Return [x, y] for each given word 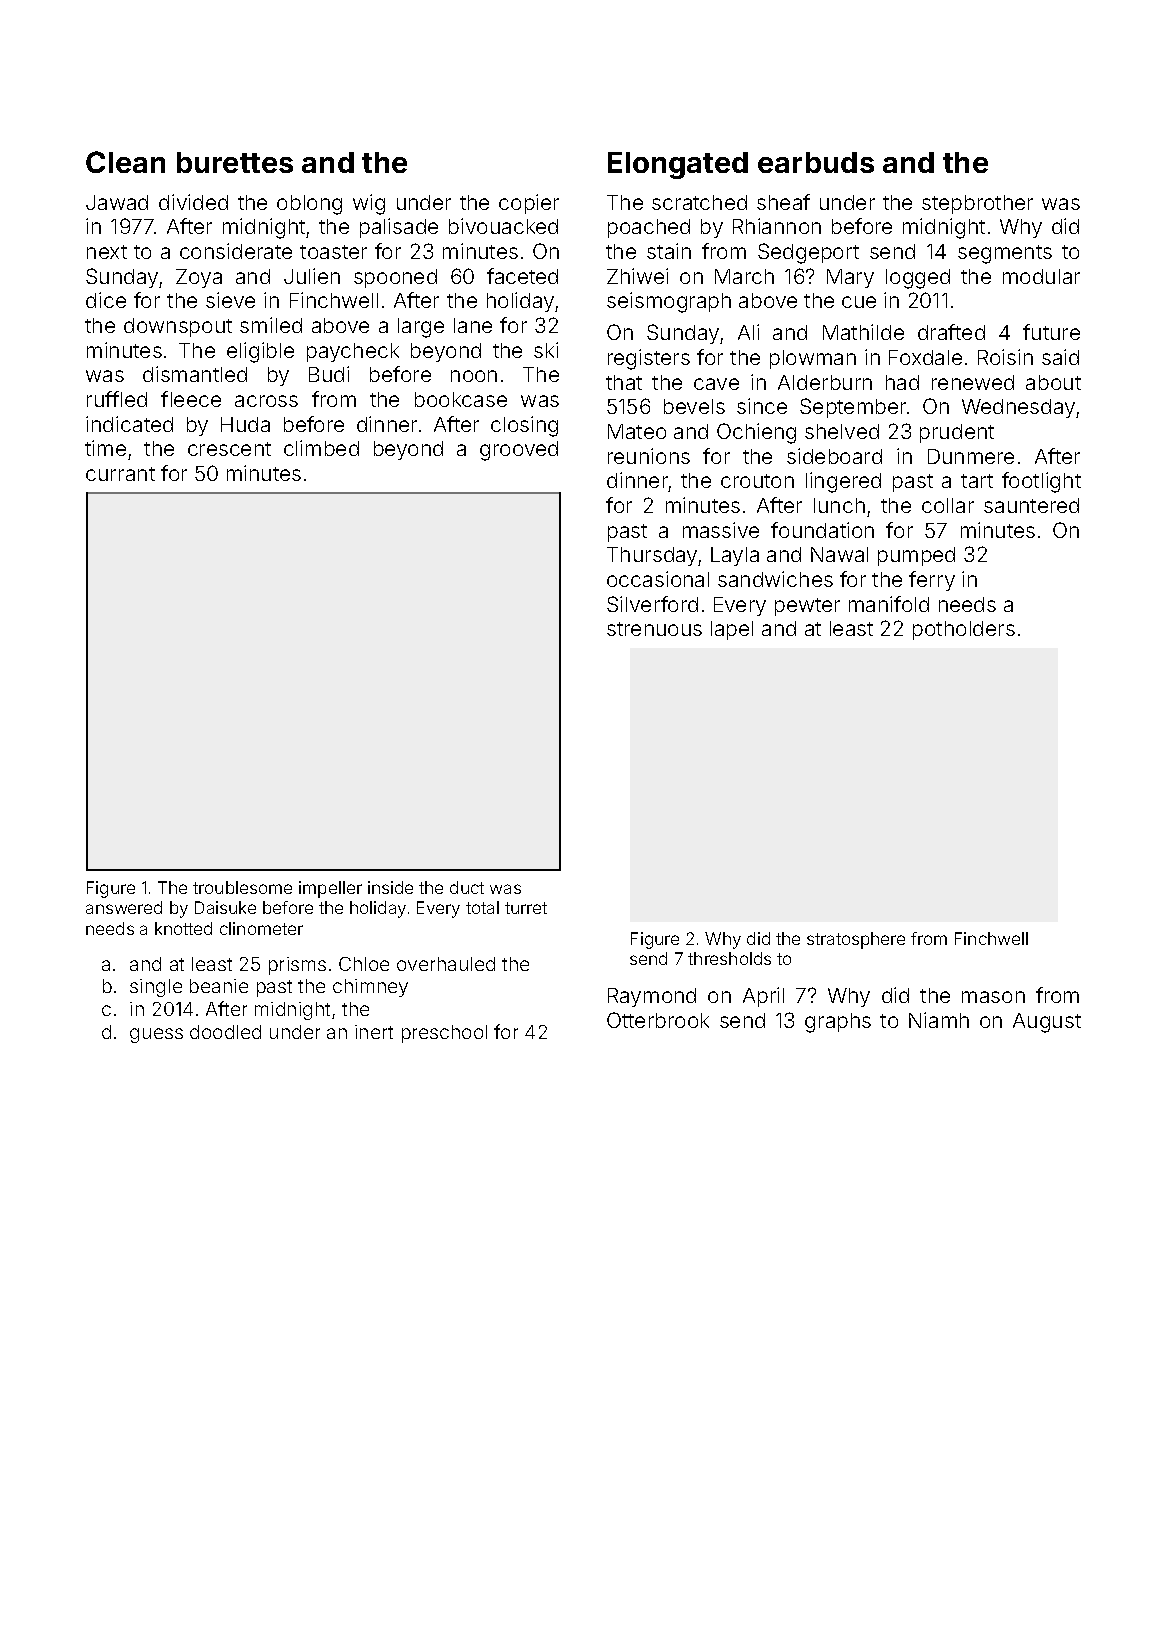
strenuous [654, 629]
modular [1041, 276]
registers [649, 359]
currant [120, 474]
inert [374, 1032]
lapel [732, 630]
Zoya [199, 278]
